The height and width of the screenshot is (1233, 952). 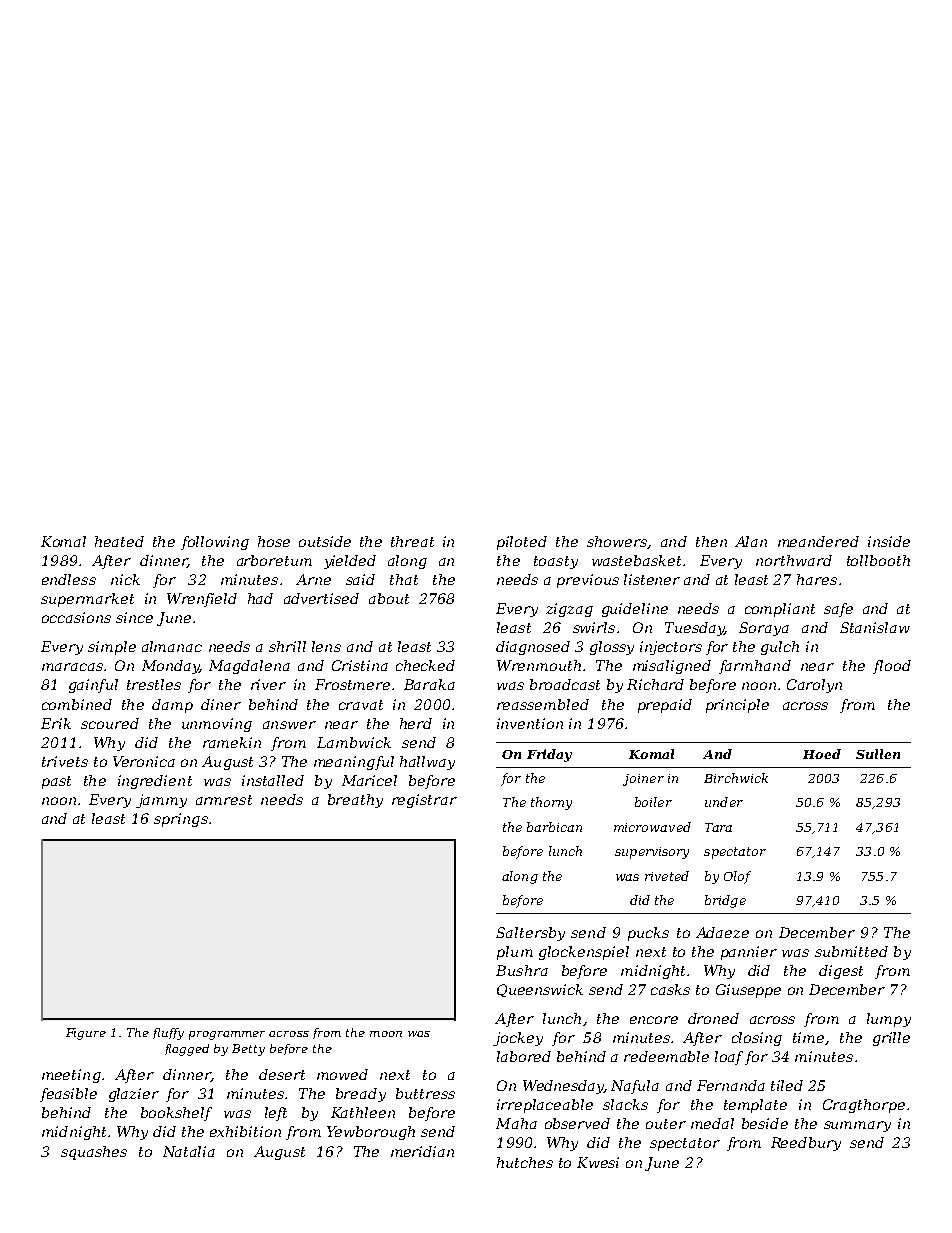 I want to click on following, so click(x=215, y=543).
